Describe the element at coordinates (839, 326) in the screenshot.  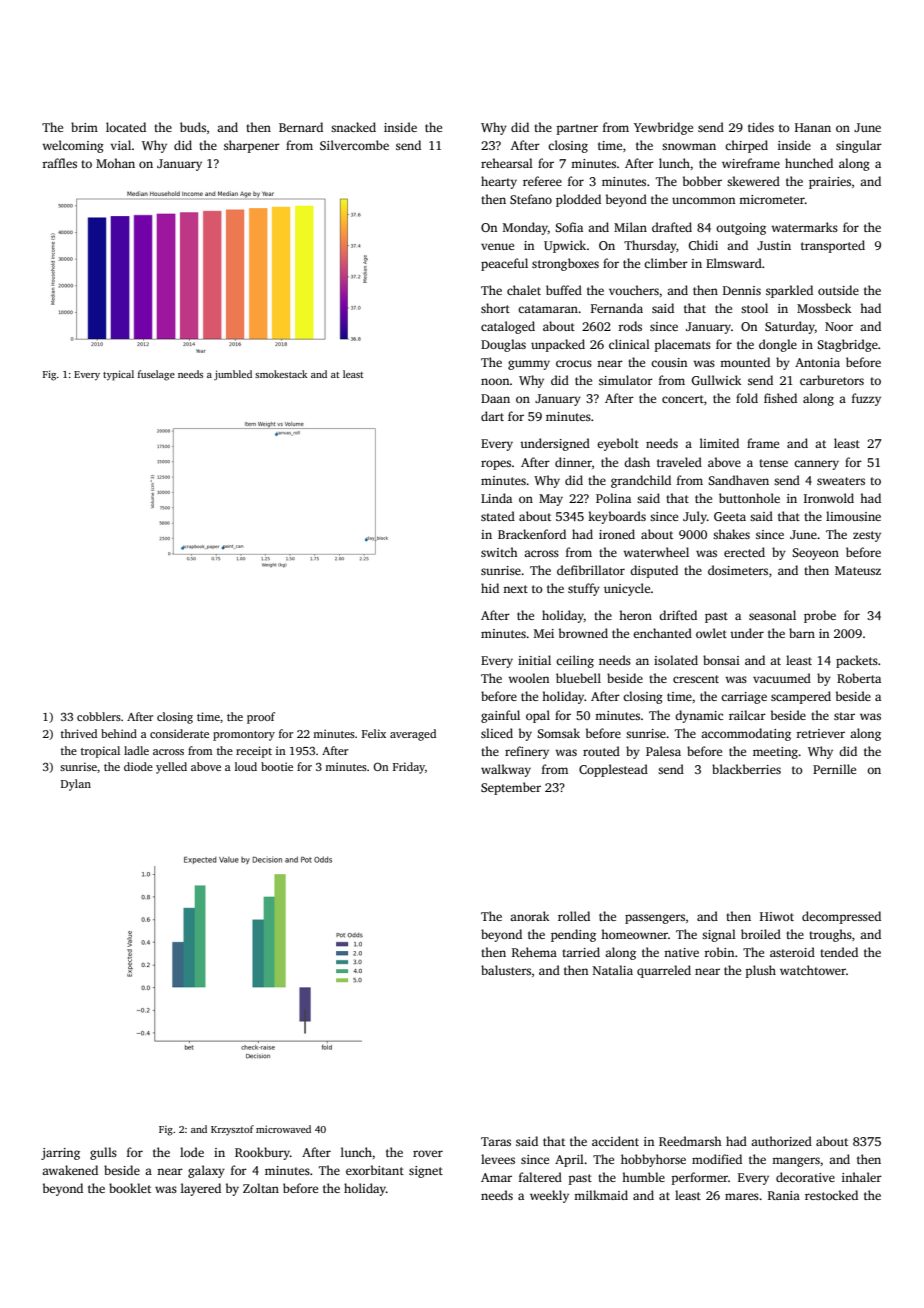
I see `Noor` at that location.
